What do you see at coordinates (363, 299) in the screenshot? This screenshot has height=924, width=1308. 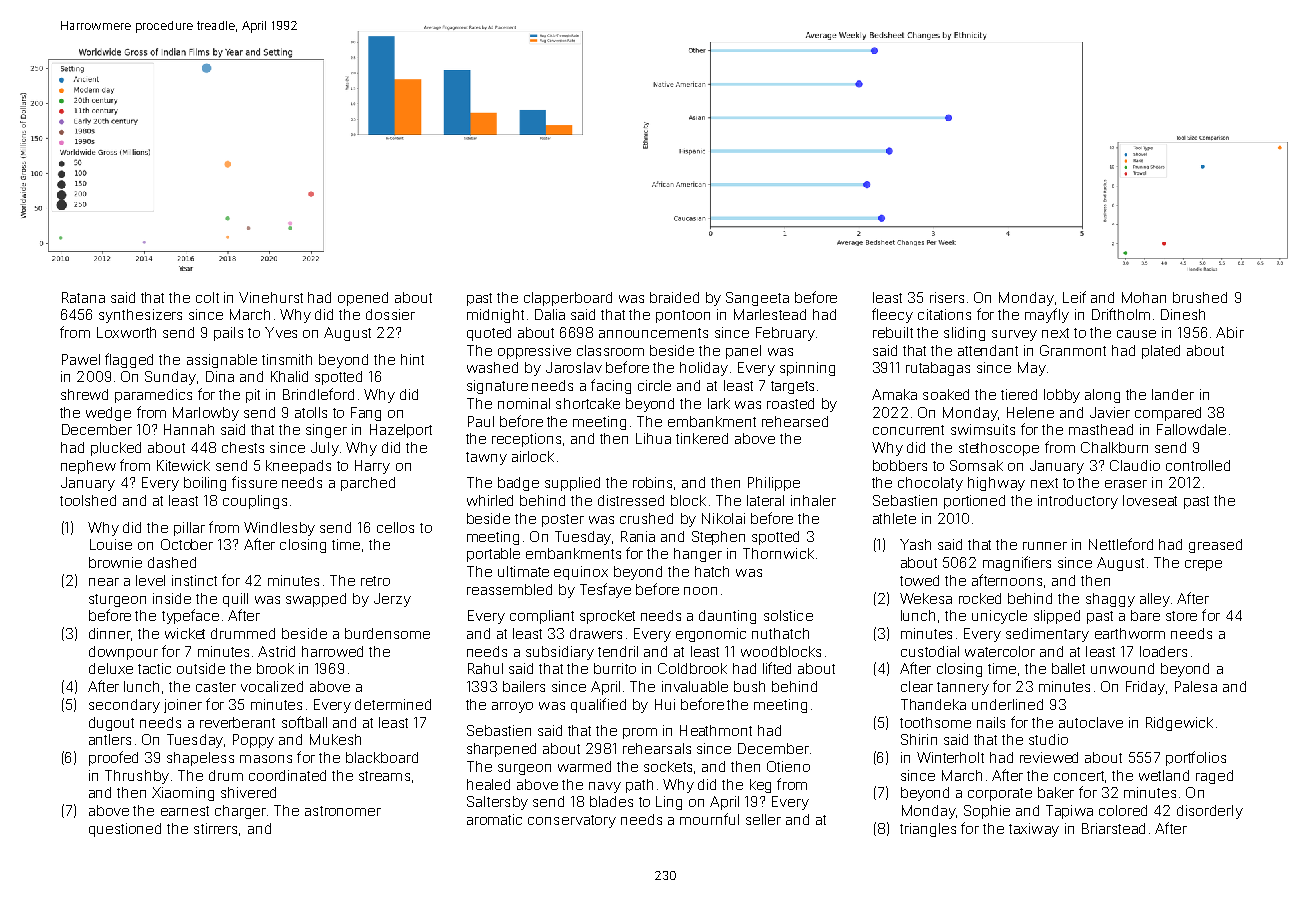 I see `opened` at bounding box center [363, 299].
